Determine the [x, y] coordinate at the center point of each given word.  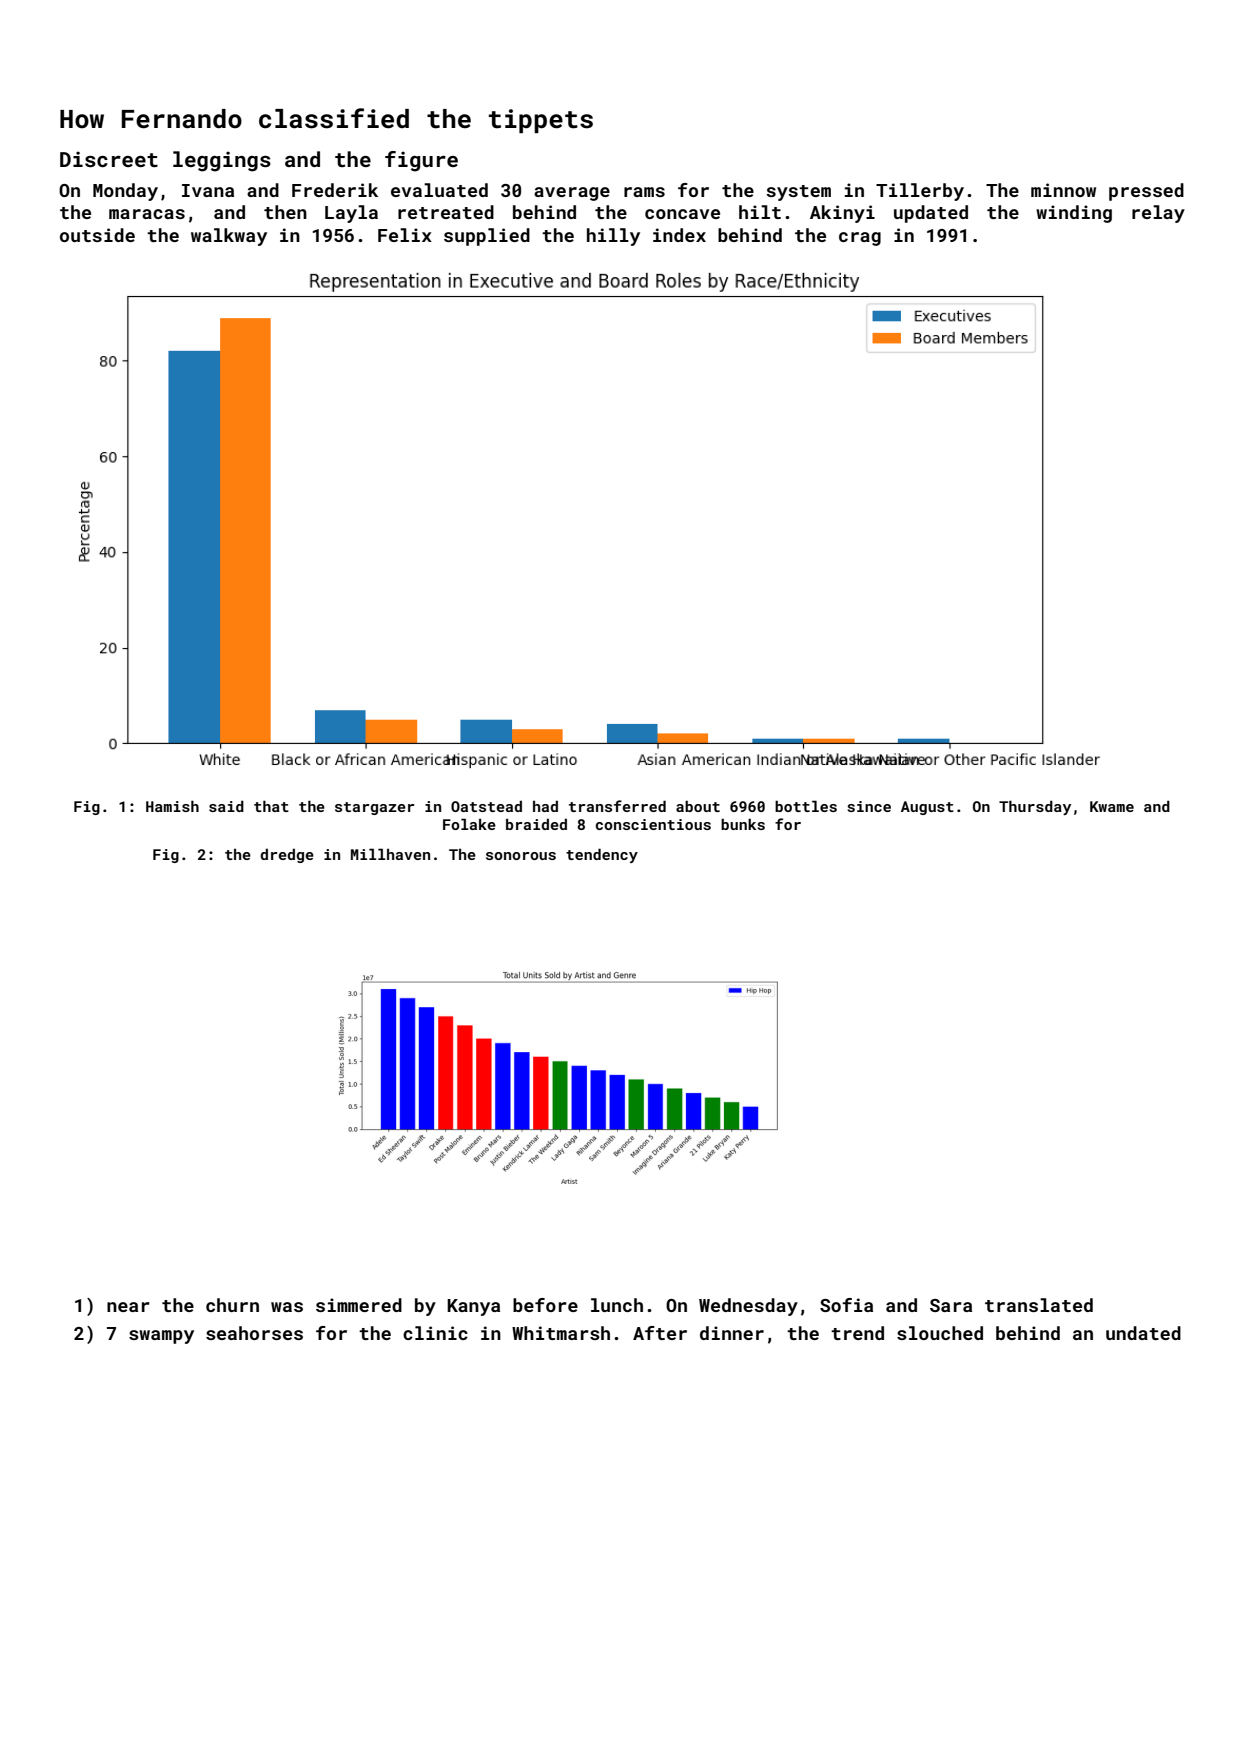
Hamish [172, 806]
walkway [229, 237]
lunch [617, 1305]
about [698, 806]
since [869, 806]
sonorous [521, 856]
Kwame [1112, 806]
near [128, 1307]
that [271, 806]
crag [860, 239]
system [799, 193]
